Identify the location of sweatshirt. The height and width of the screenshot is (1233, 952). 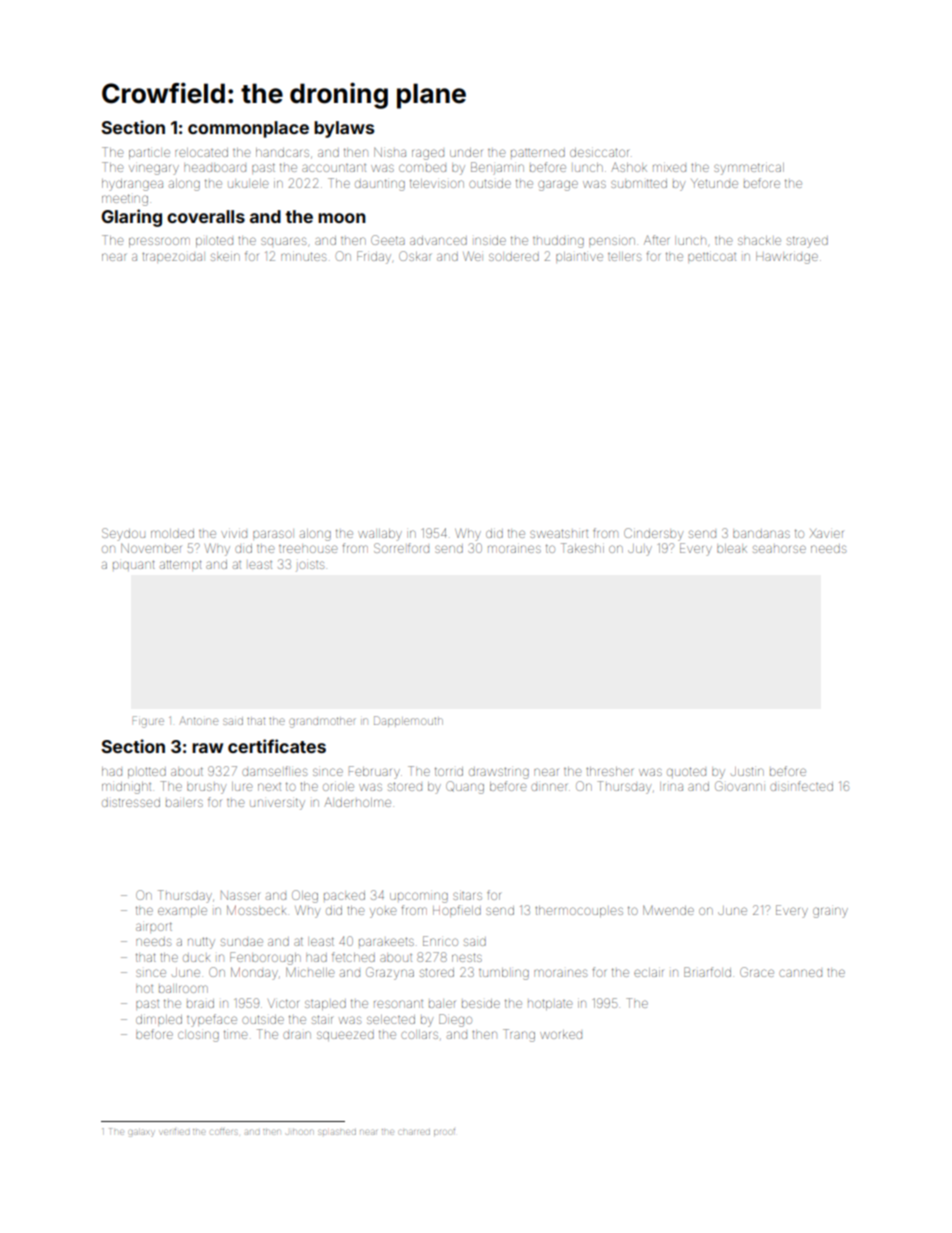
(559, 534).
